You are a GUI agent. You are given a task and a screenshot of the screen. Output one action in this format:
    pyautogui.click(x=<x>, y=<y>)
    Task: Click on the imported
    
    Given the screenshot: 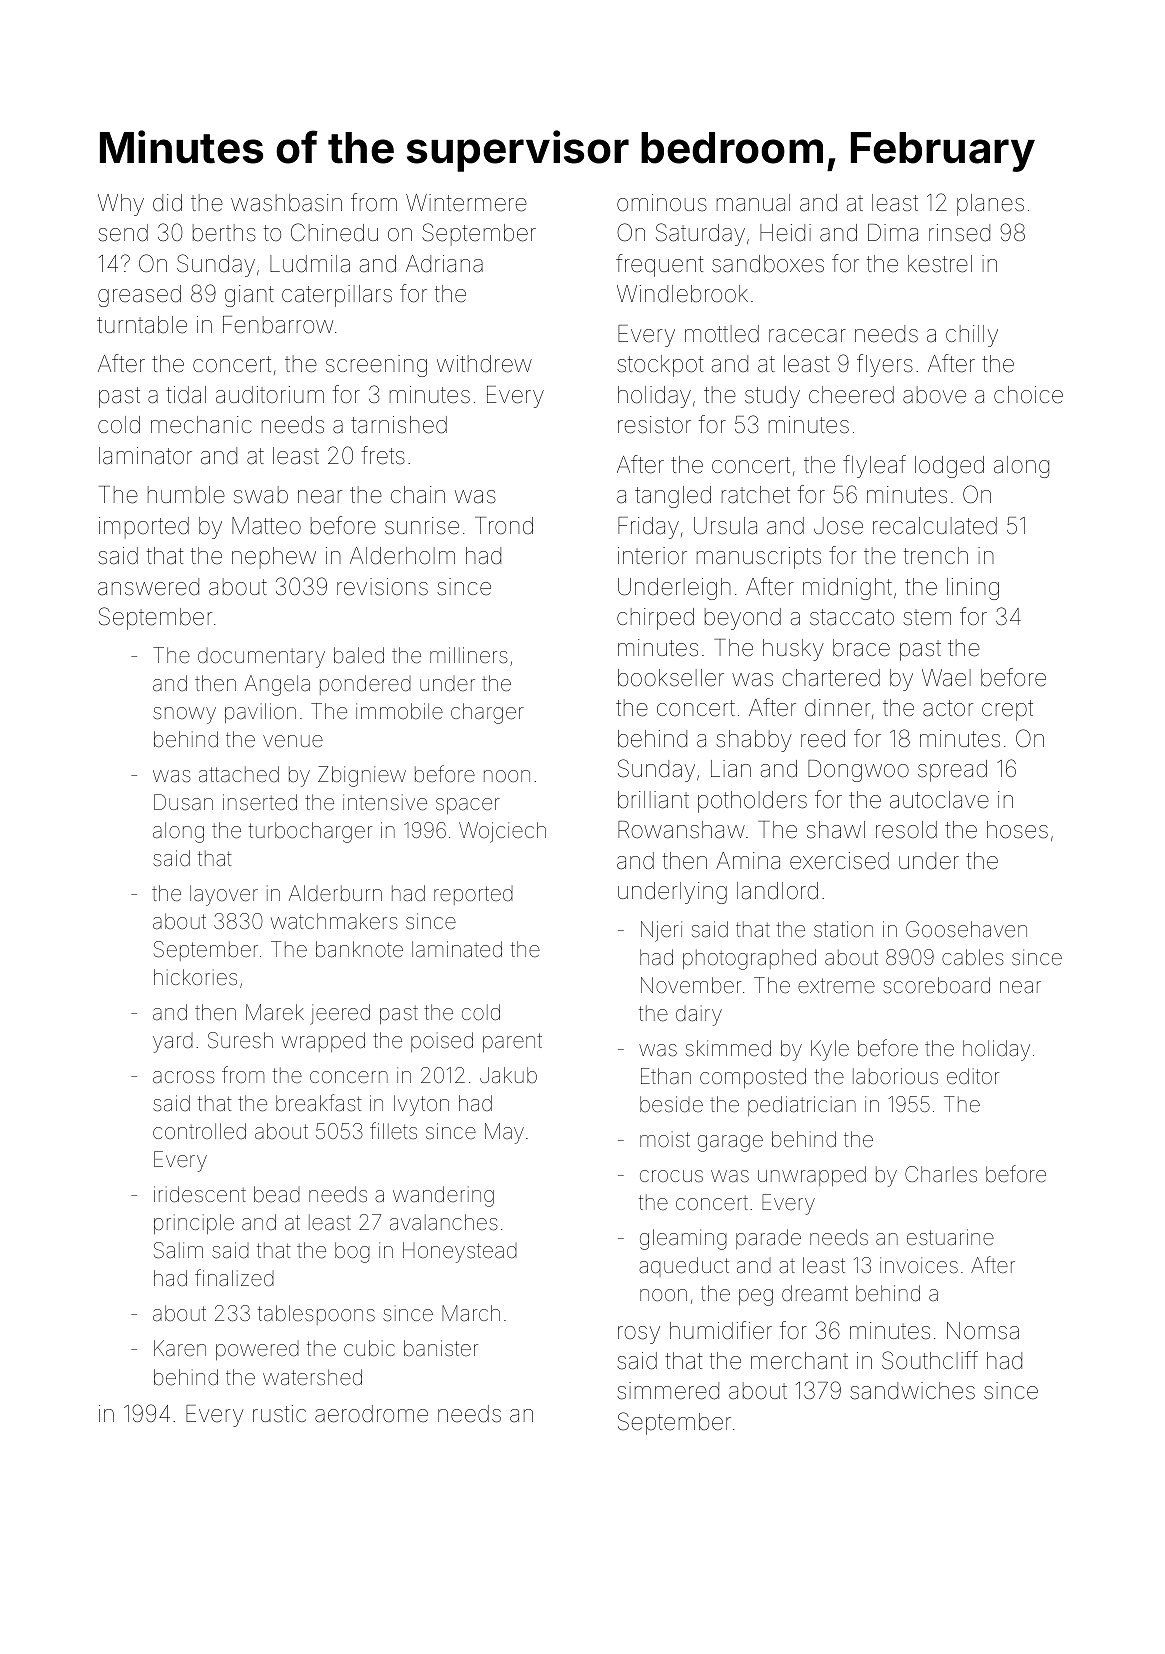 What is the action you would take?
    pyautogui.click(x=144, y=528)
